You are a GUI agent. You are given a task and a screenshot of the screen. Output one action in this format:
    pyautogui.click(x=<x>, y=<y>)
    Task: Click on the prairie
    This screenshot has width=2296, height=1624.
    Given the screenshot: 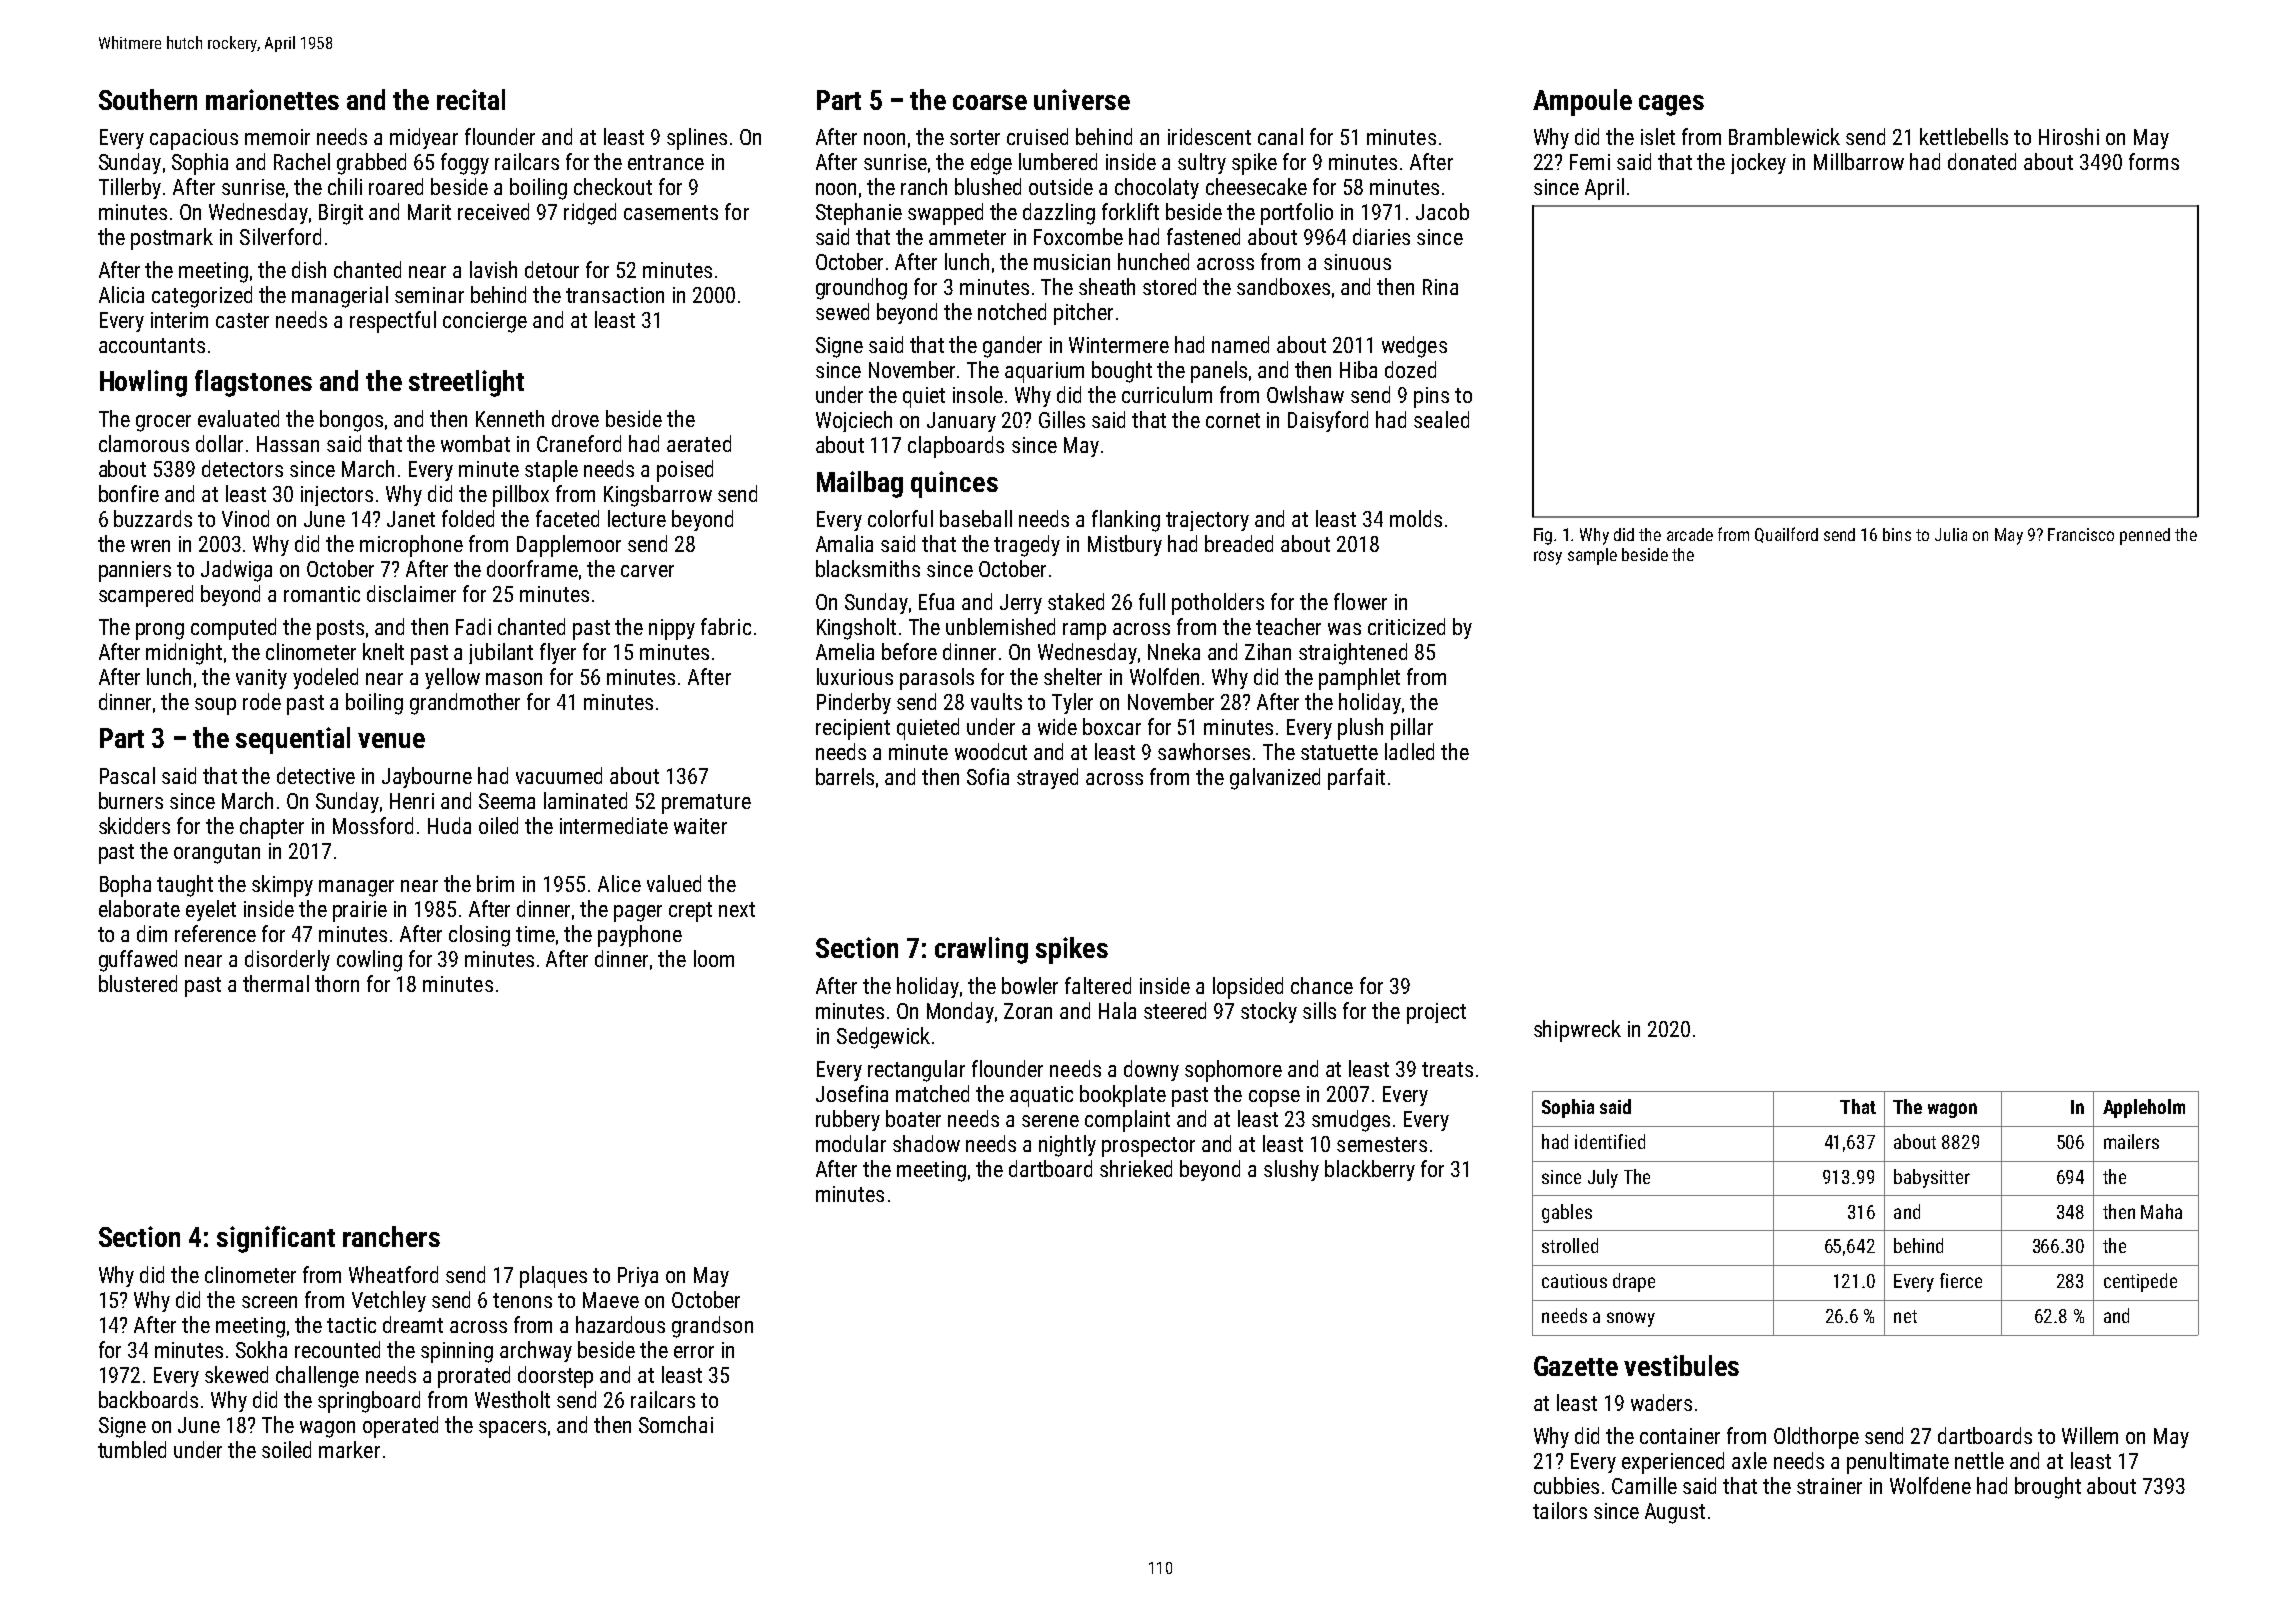 What is the action you would take?
    pyautogui.click(x=360, y=911)
